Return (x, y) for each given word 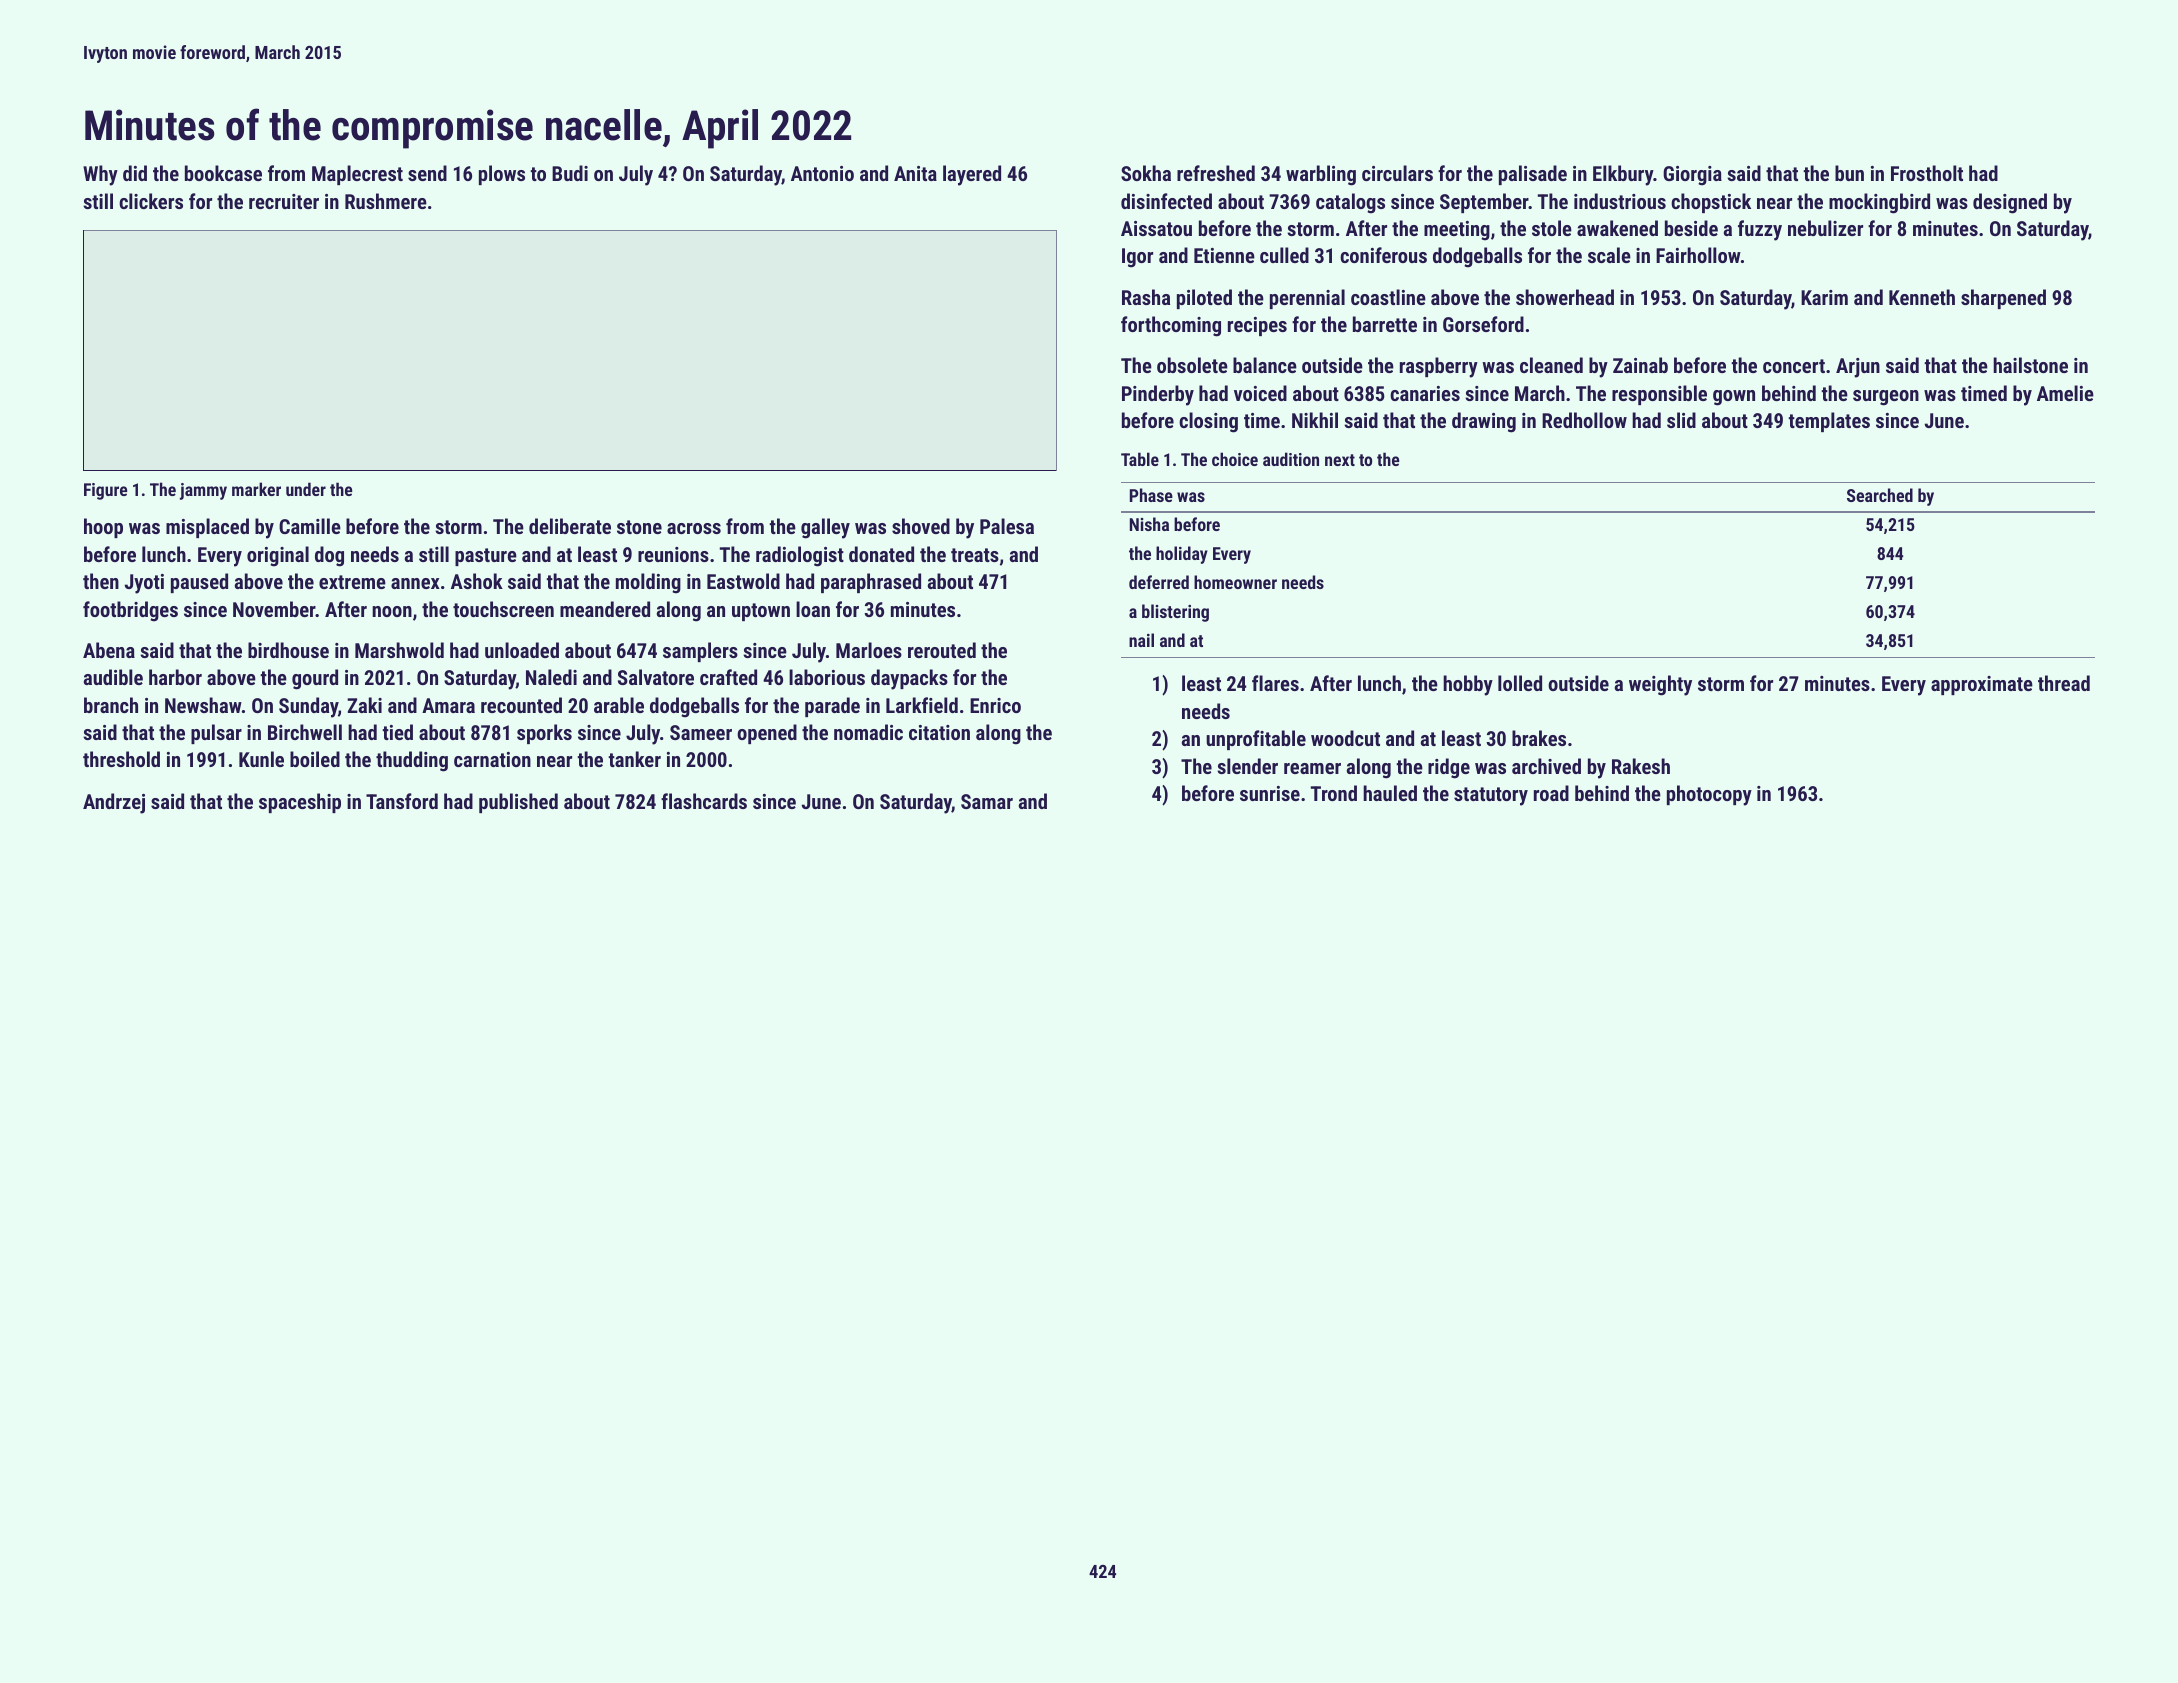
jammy (203, 491)
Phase (1151, 495)
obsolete (1192, 365)
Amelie (2065, 393)
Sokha (1146, 173)
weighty (1660, 685)
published (518, 803)
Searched (1880, 495)
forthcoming (1171, 326)
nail (1141, 640)
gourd (315, 679)
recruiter (284, 201)
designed (2010, 203)
